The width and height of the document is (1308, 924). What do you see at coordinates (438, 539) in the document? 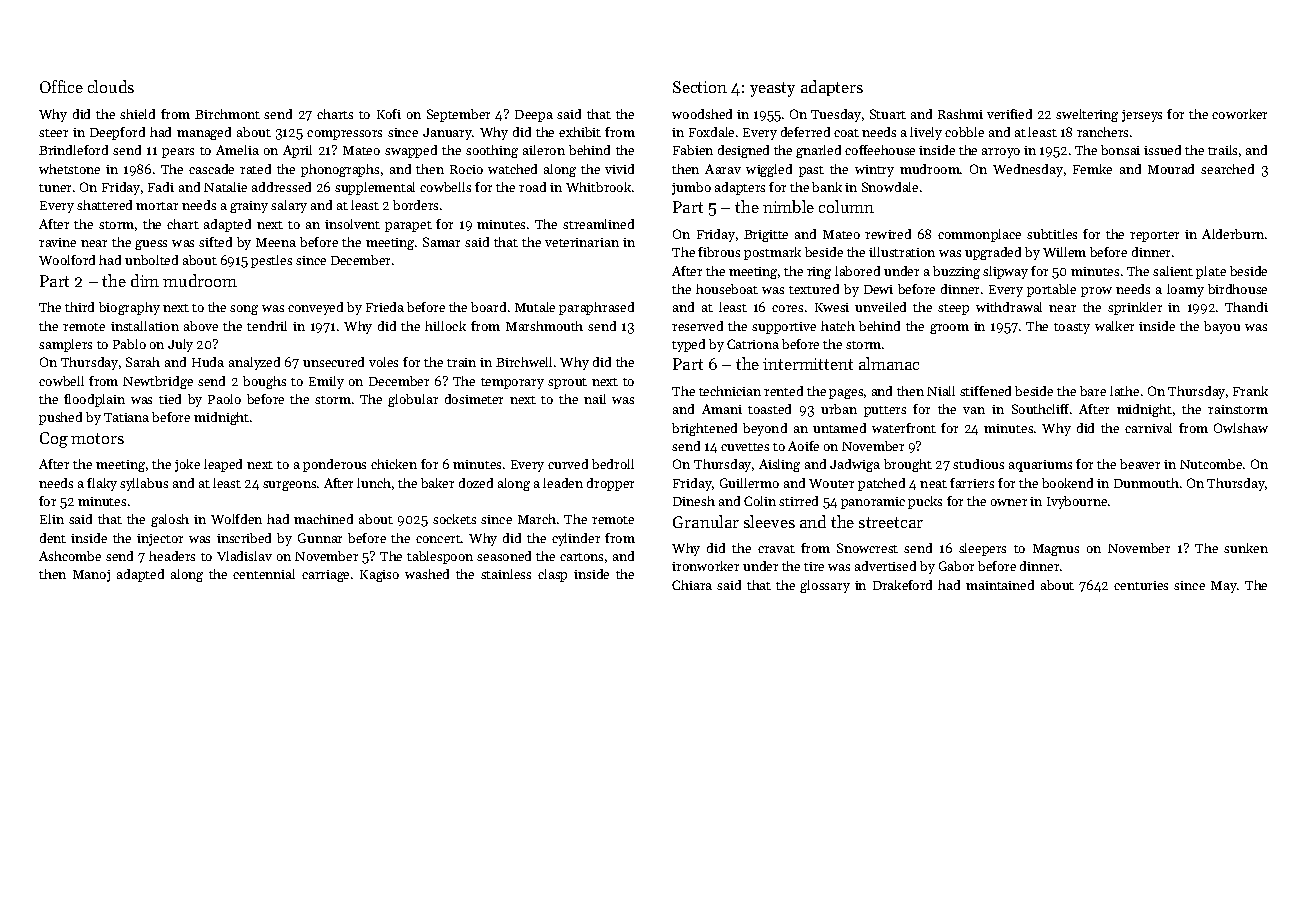
I see `concert` at bounding box center [438, 539].
